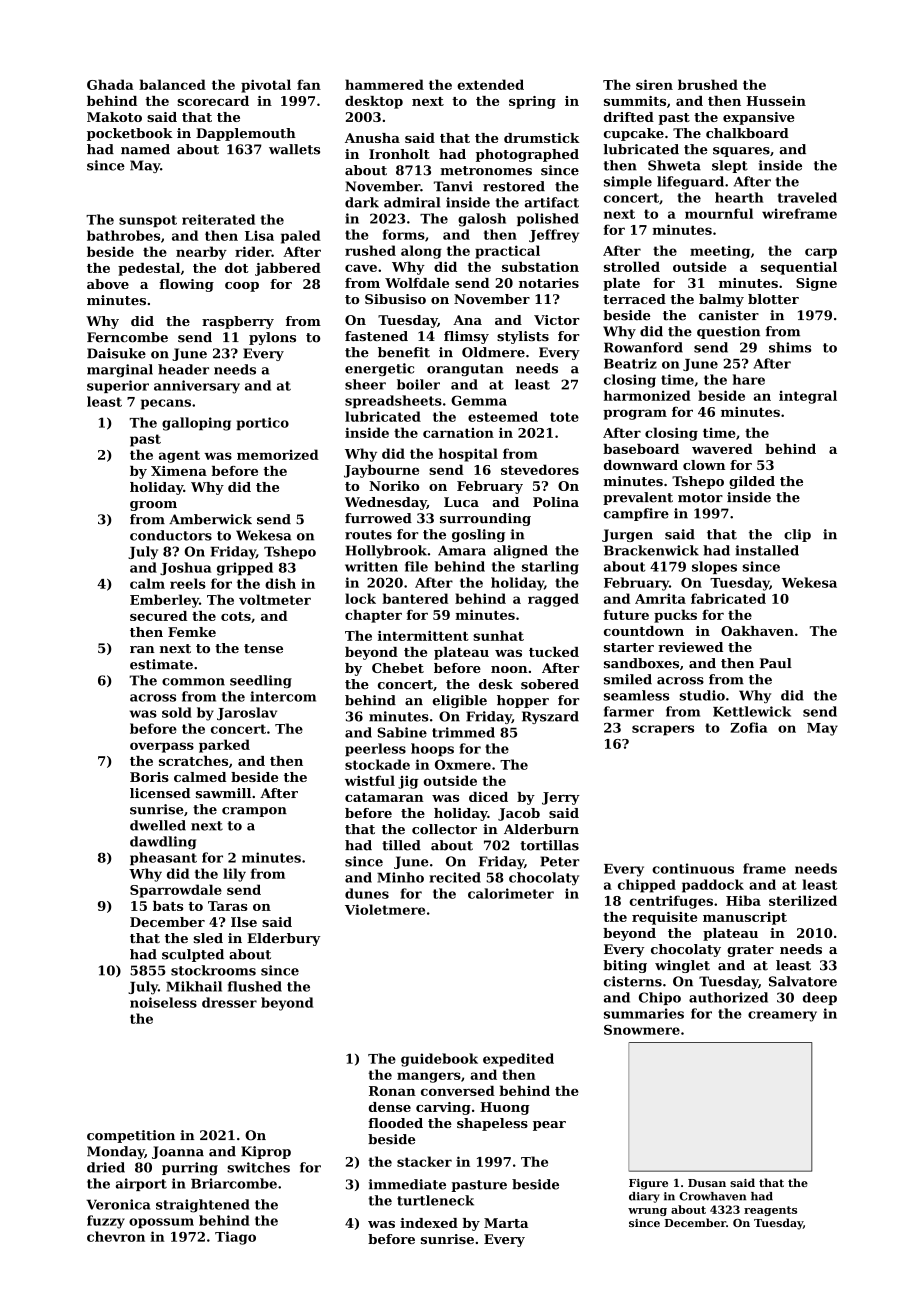 The image size is (924, 1308). What do you see at coordinates (235, 1238) in the screenshot?
I see `Tiago` at bounding box center [235, 1238].
